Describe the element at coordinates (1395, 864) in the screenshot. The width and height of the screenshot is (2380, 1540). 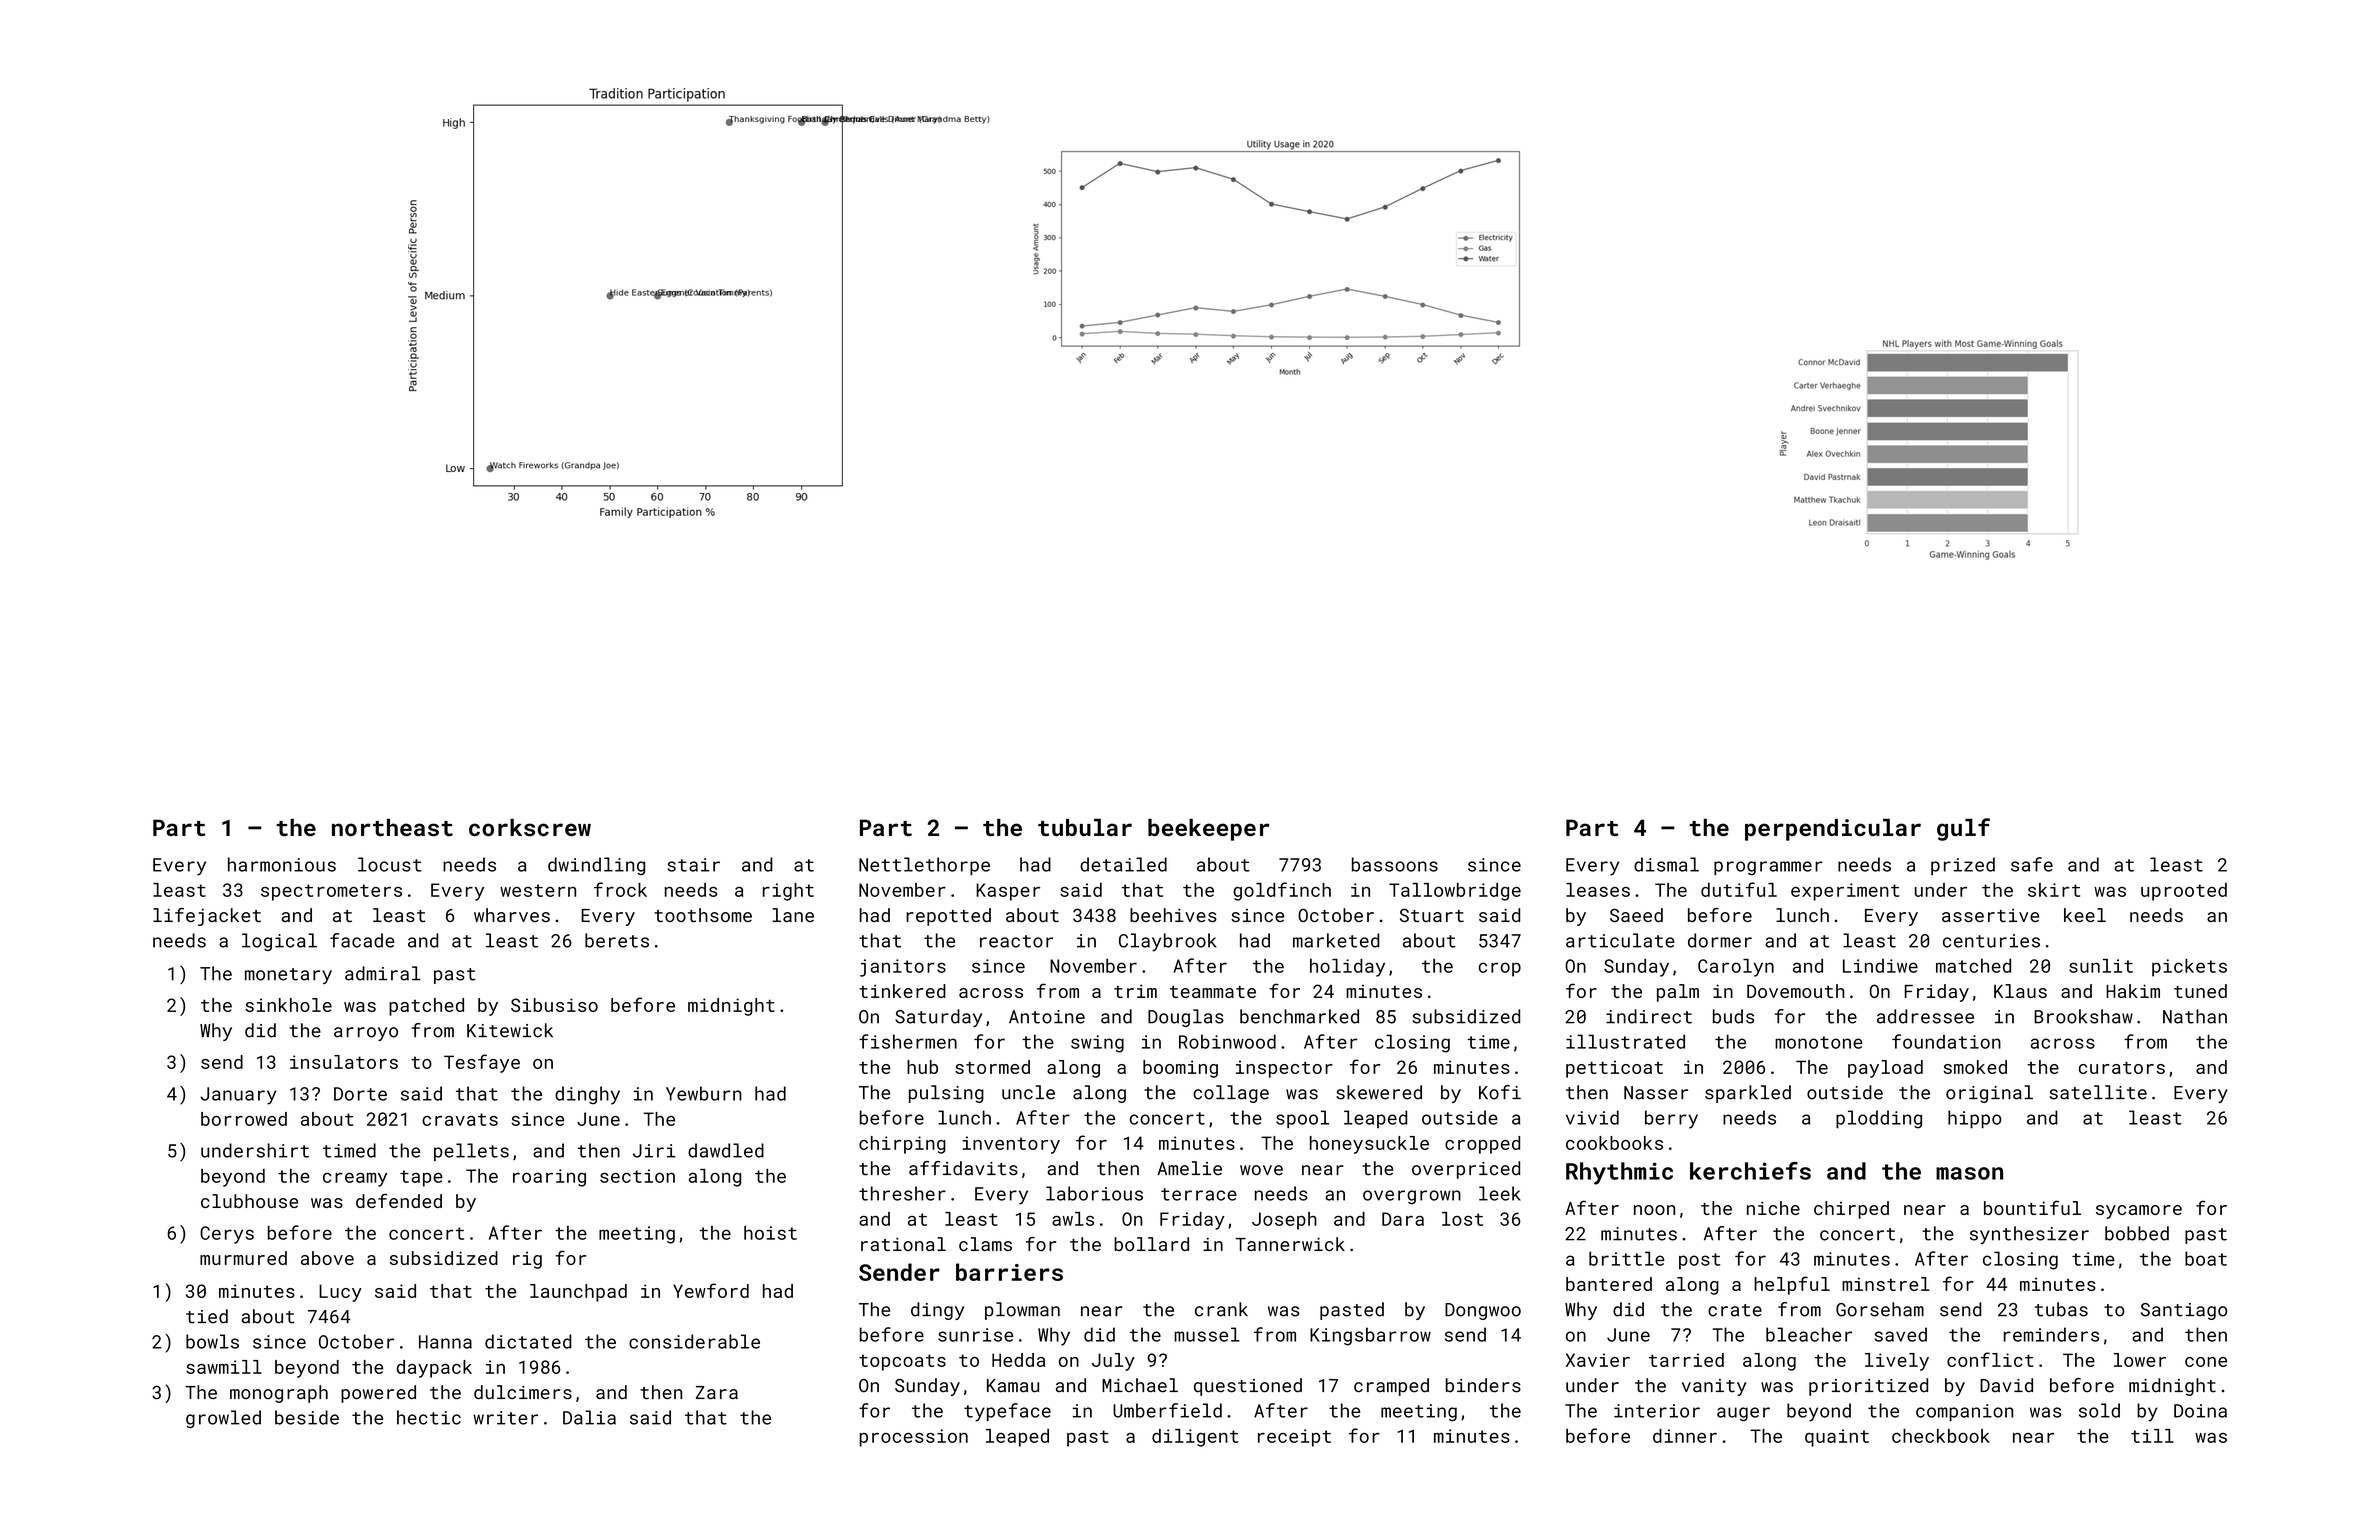
I see `bassoons` at that location.
